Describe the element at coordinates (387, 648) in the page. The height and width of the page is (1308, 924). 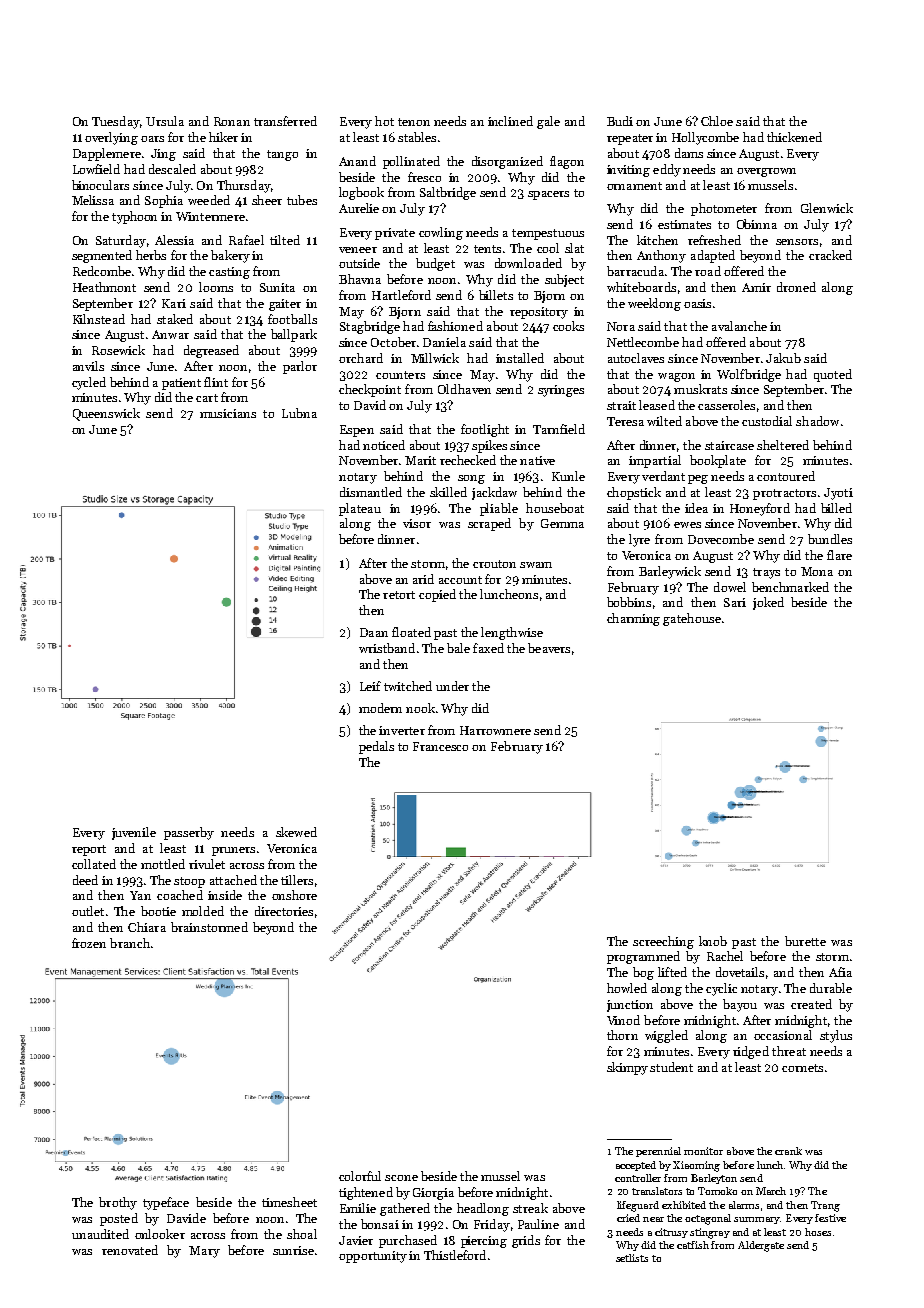
I see `wristband` at that location.
